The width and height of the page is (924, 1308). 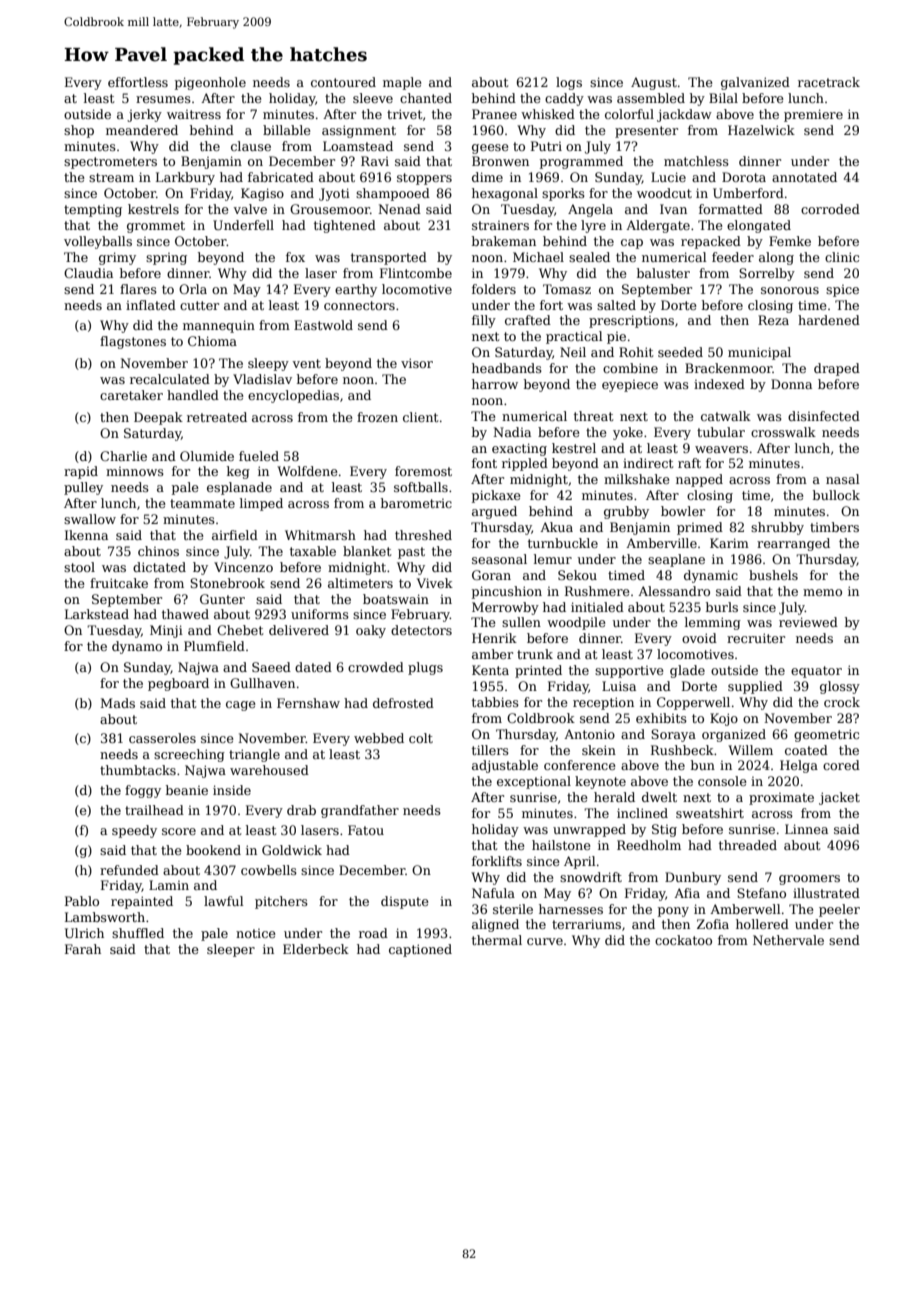 I want to click on Nafula, so click(x=493, y=893).
